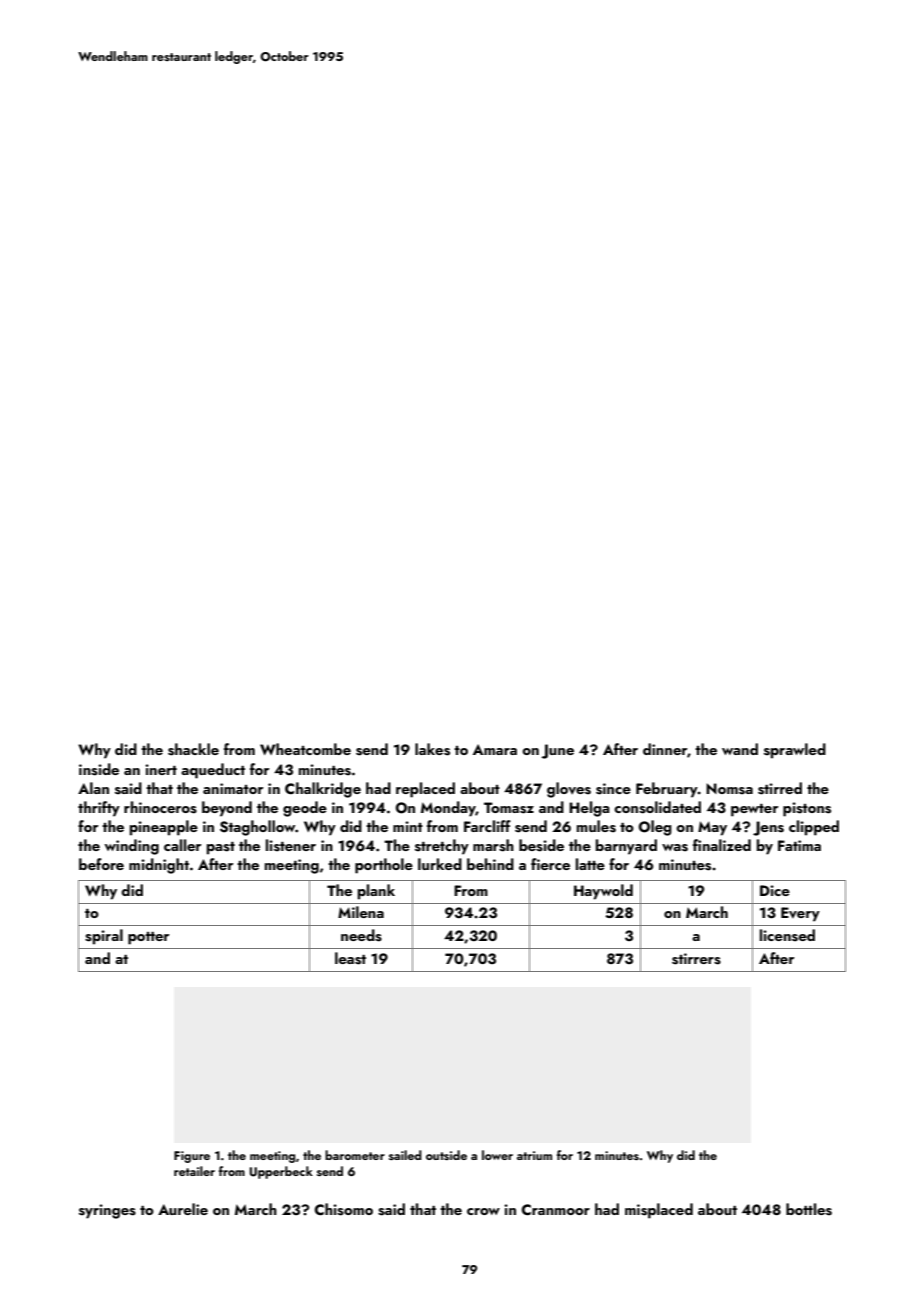 This image has height=1314, width=924. I want to click on Milena, so click(361, 912).
